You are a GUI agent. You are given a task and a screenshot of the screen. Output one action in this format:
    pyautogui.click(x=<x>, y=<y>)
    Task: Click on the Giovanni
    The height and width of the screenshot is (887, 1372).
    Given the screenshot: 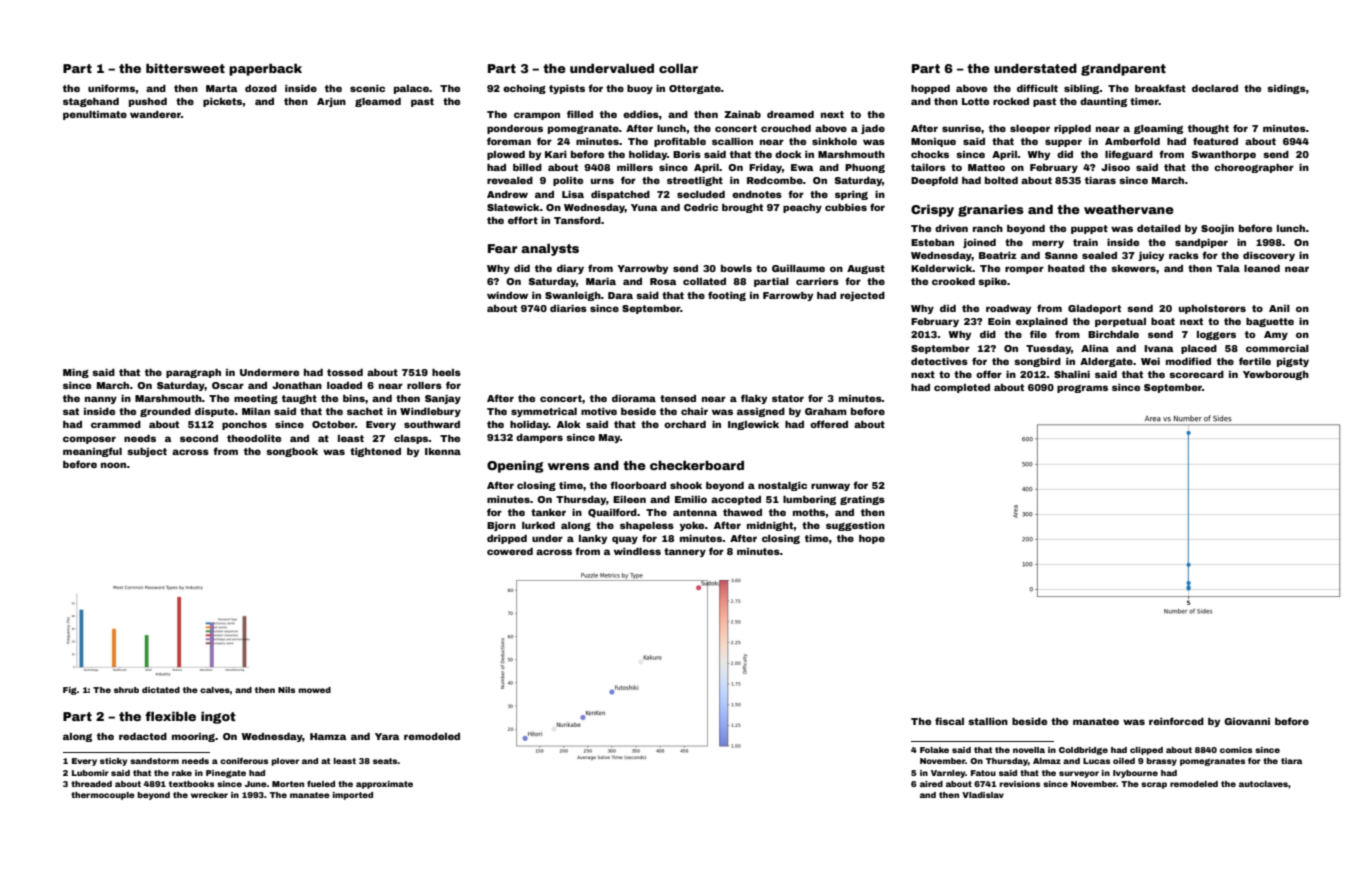 What is the action you would take?
    pyautogui.click(x=1247, y=721)
